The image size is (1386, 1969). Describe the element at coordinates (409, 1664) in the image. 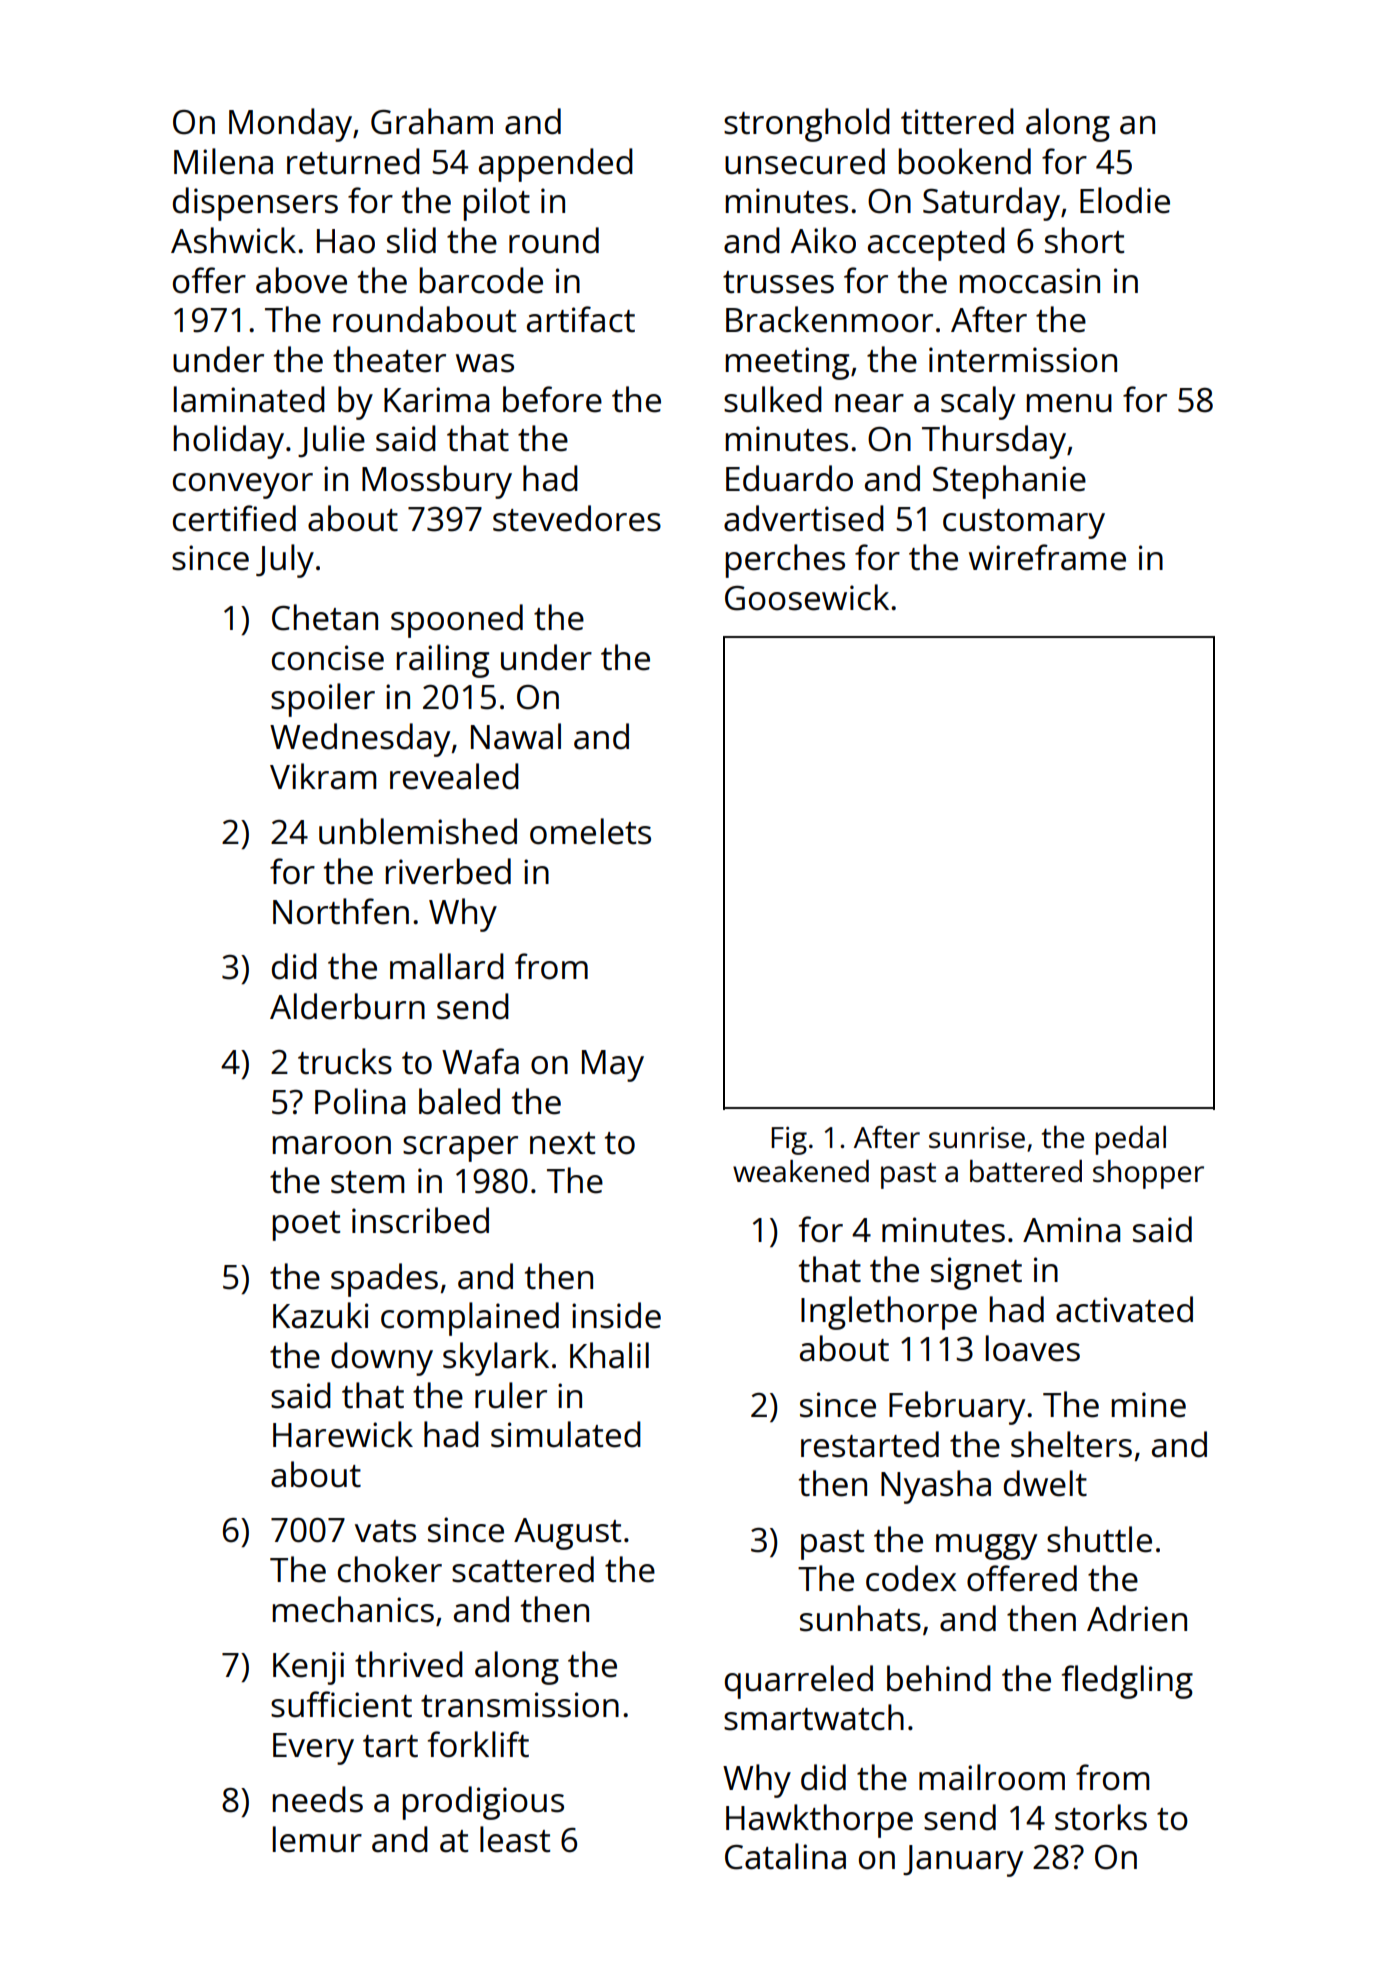

I see `thrived` at that location.
